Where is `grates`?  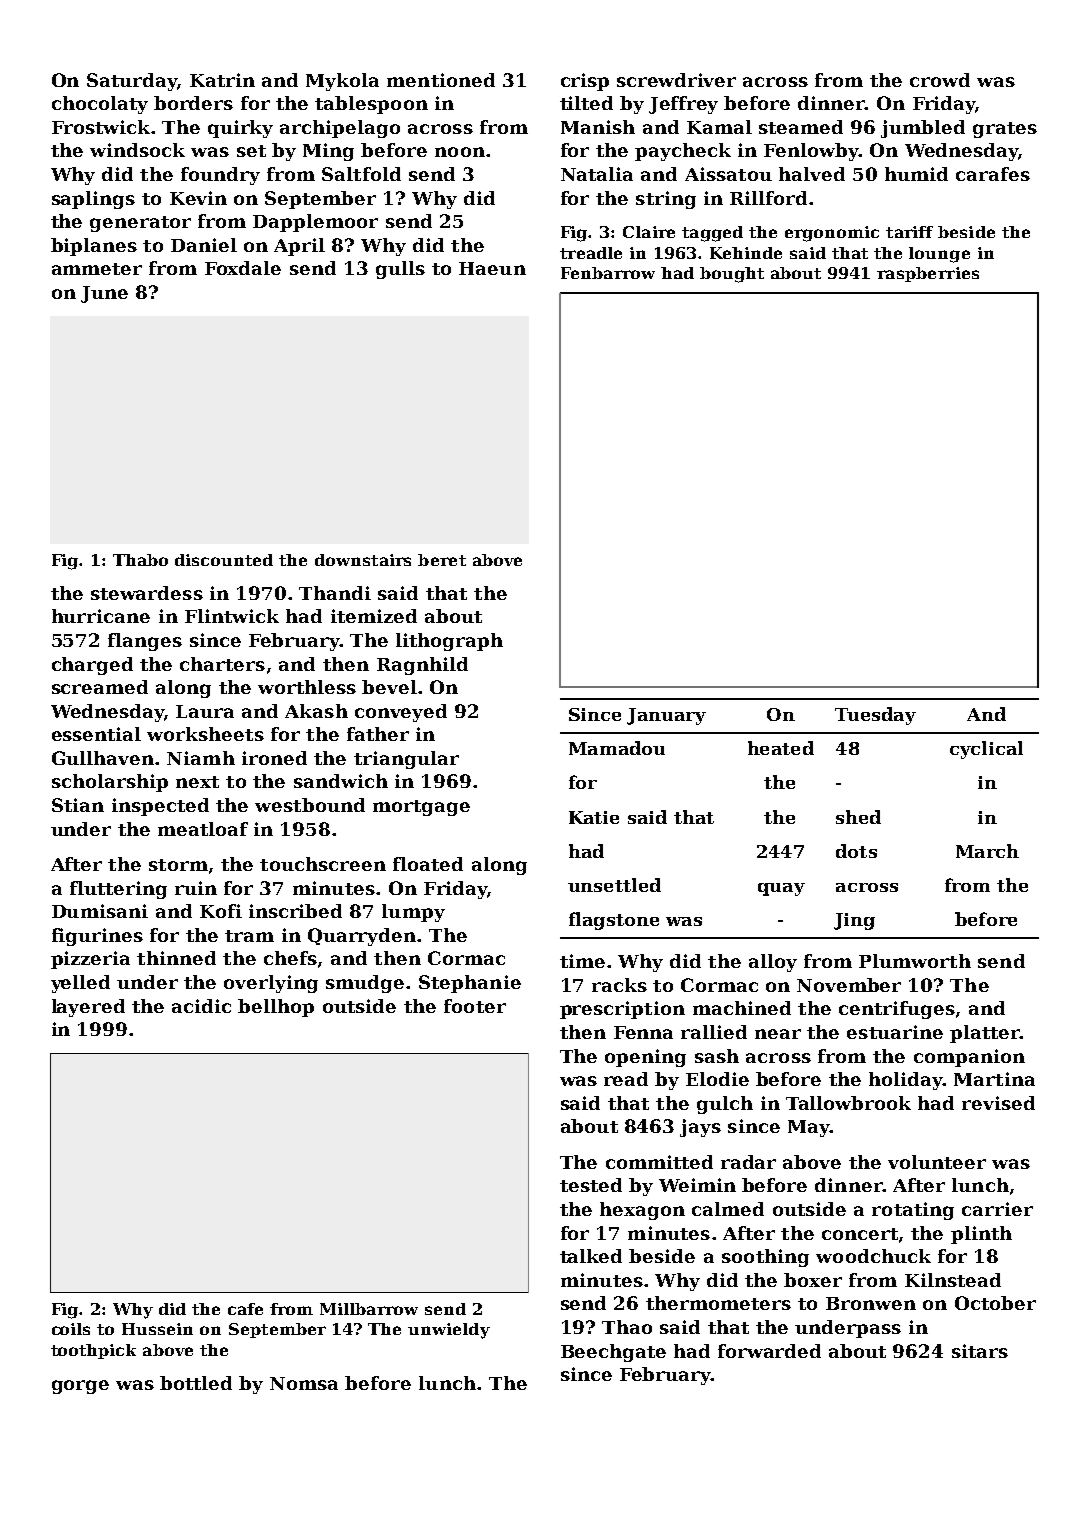
grates is located at coordinates (1005, 130).
